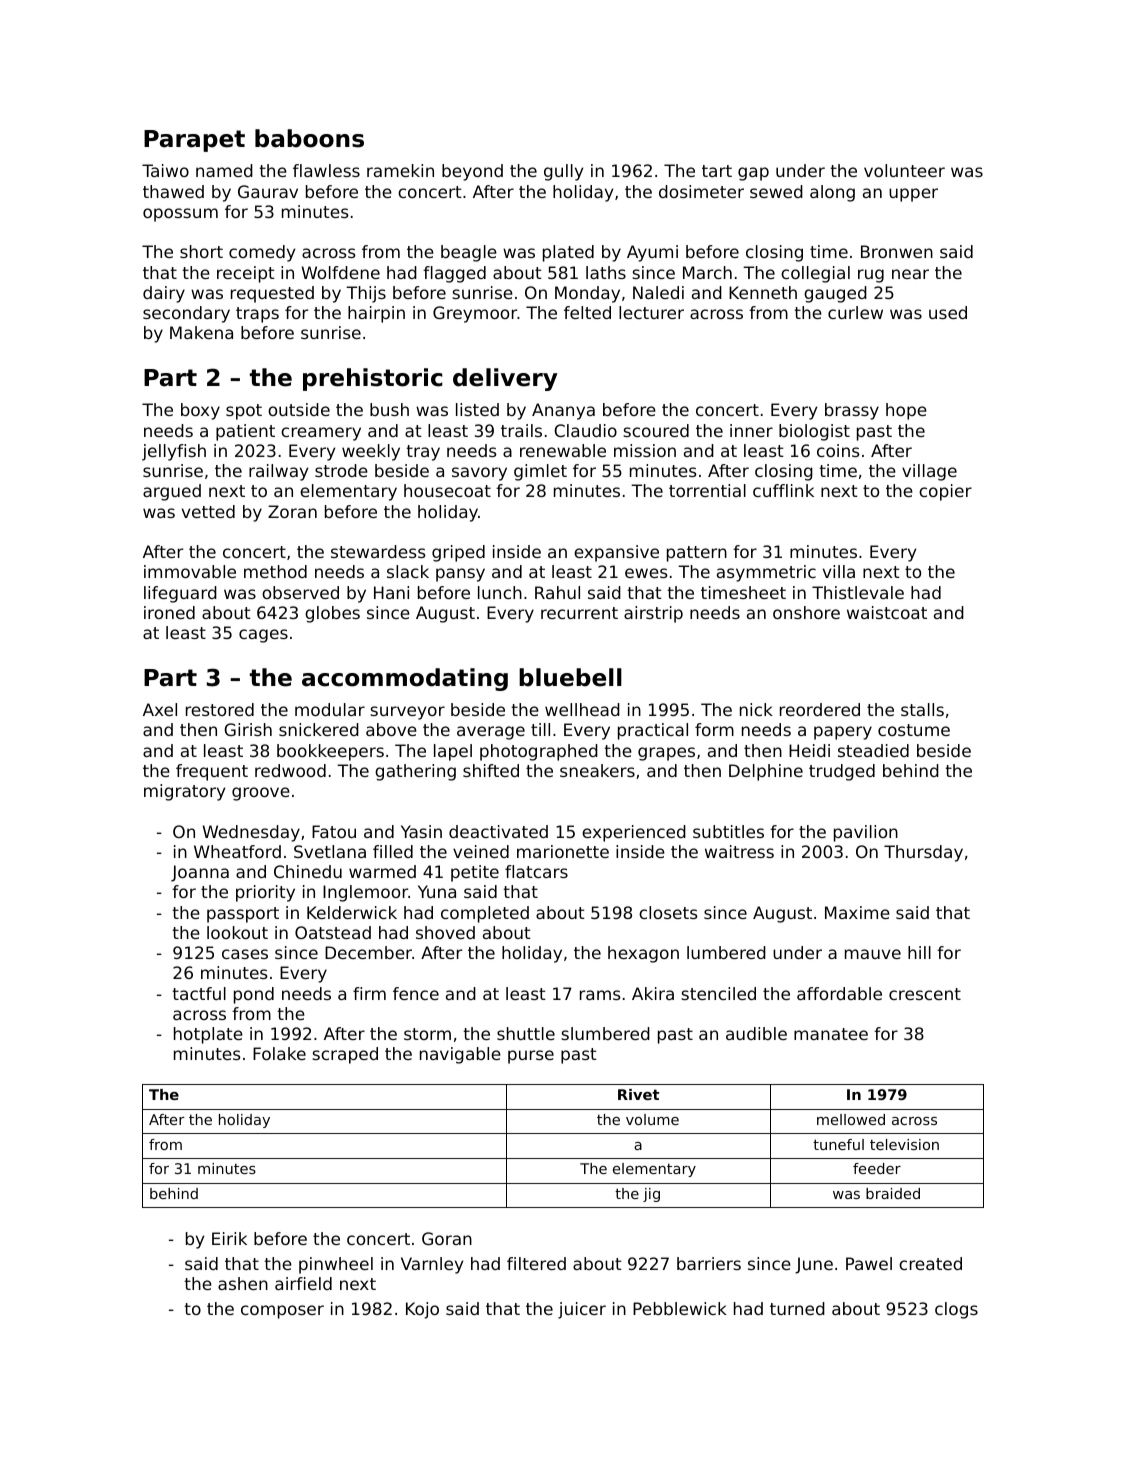  Describe the element at coordinates (369, 993) in the screenshot. I see `firm` at that location.
